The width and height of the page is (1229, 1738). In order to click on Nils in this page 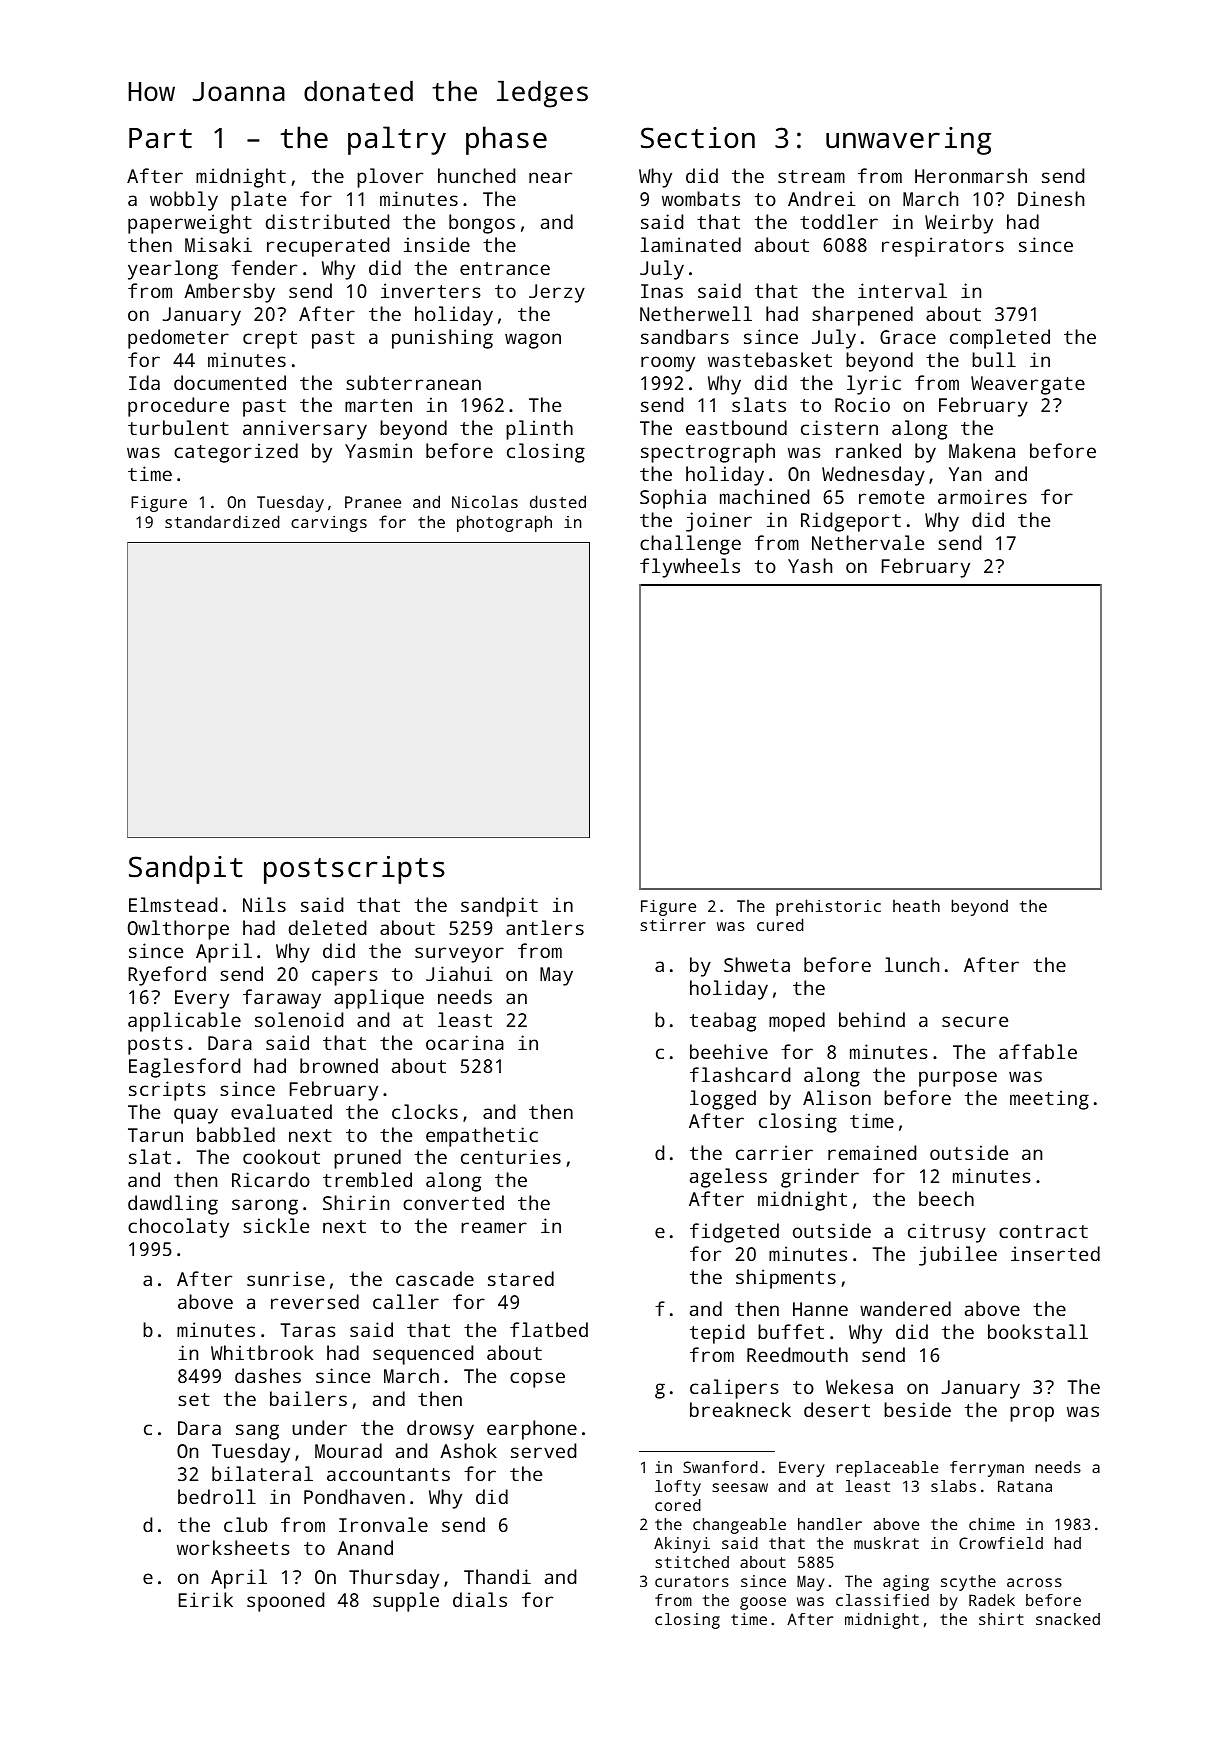, I will do `click(264, 904)`.
